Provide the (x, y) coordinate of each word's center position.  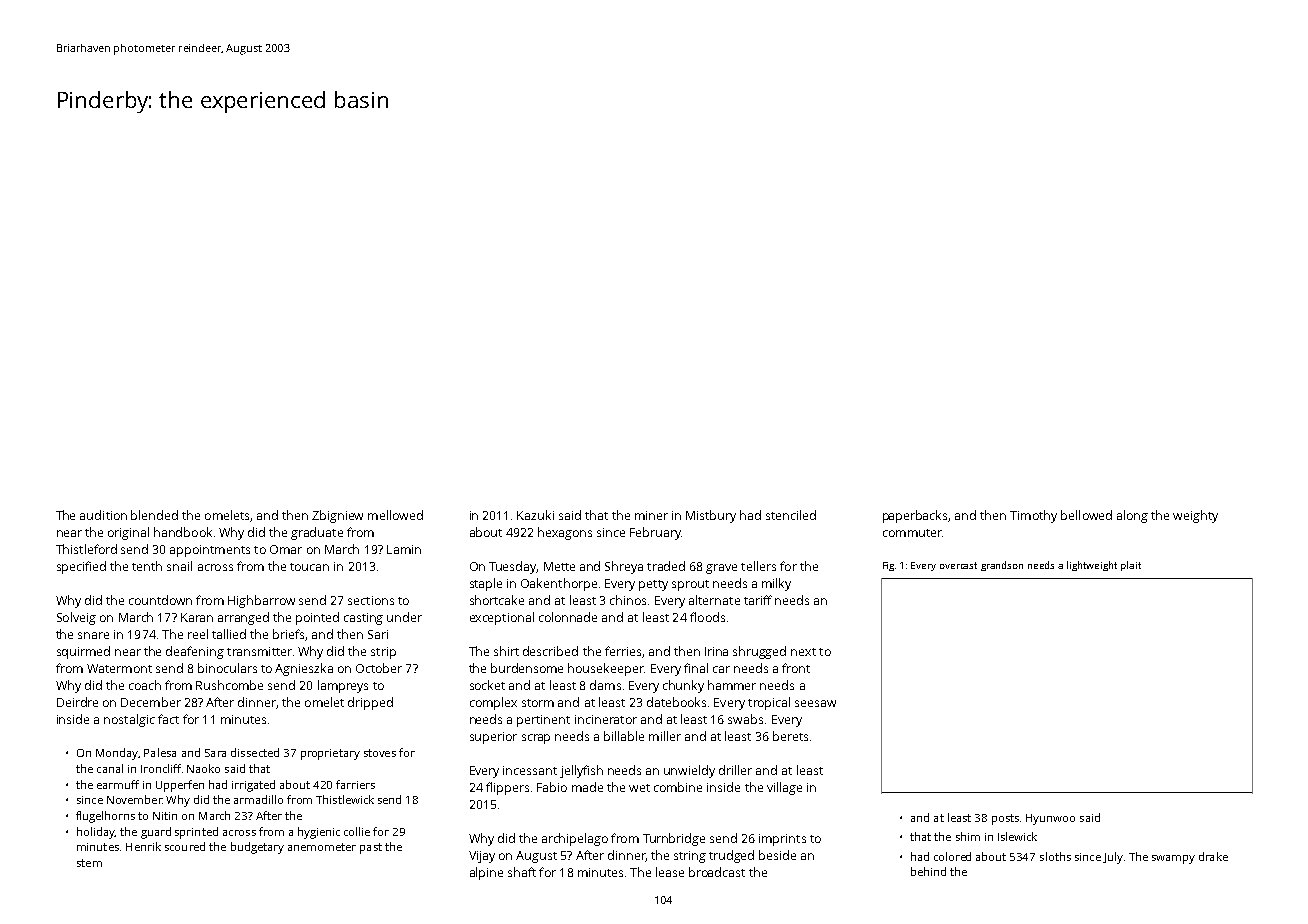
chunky (683, 686)
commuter (912, 533)
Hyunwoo (1050, 819)
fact (168, 719)
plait (1131, 566)
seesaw (815, 703)
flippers (507, 788)
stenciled (791, 515)
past (371, 848)
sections (371, 600)
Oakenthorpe (559, 584)
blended (154, 515)
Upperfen (180, 786)
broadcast (717, 872)
